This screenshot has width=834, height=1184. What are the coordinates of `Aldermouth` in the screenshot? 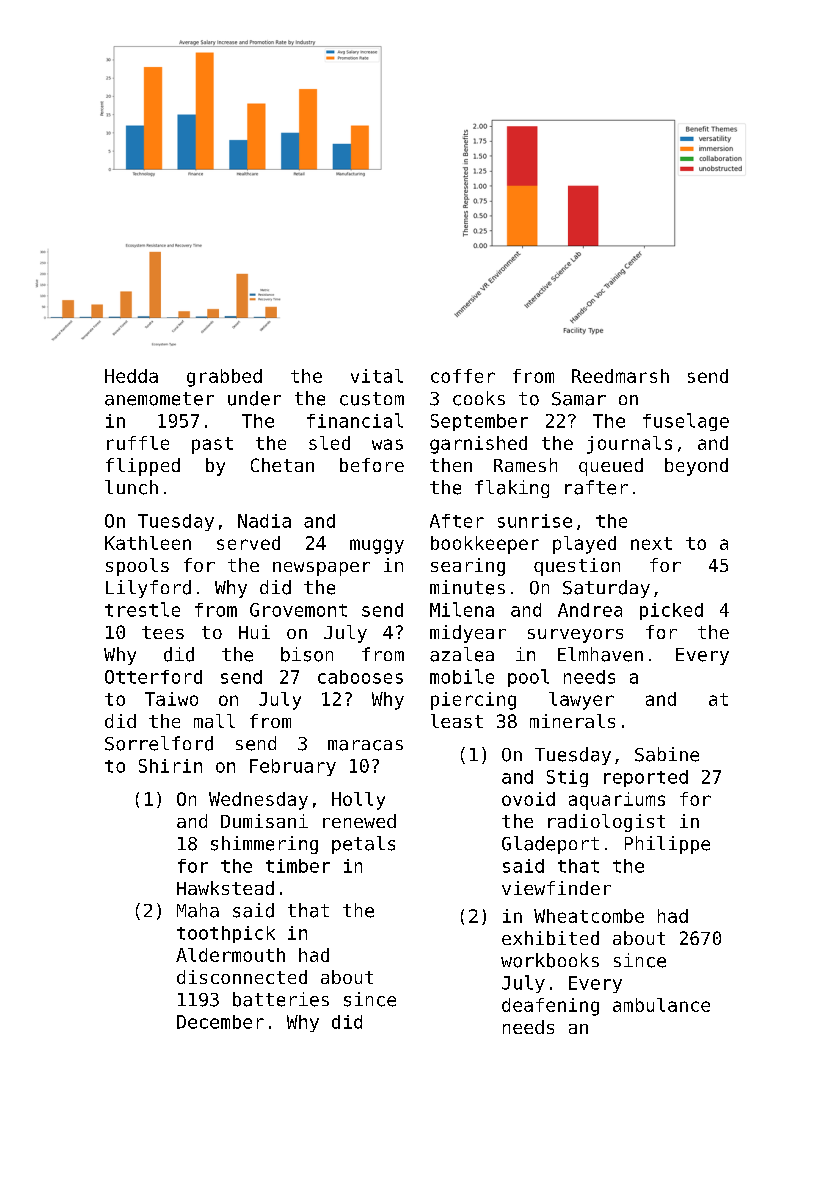 It's located at (230, 955).
